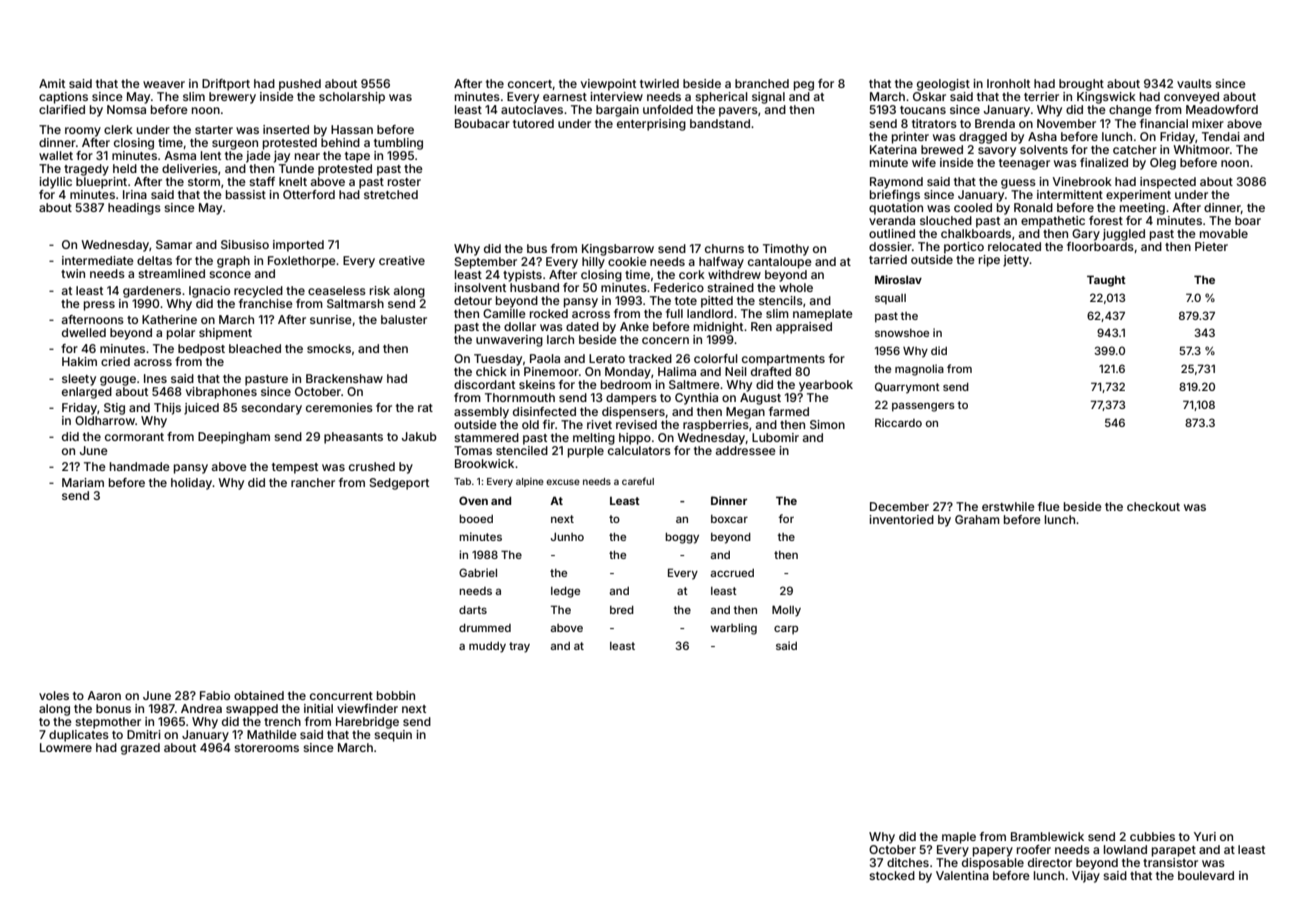  What do you see at coordinates (923, 407) in the page?
I see `passengers` at bounding box center [923, 407].
